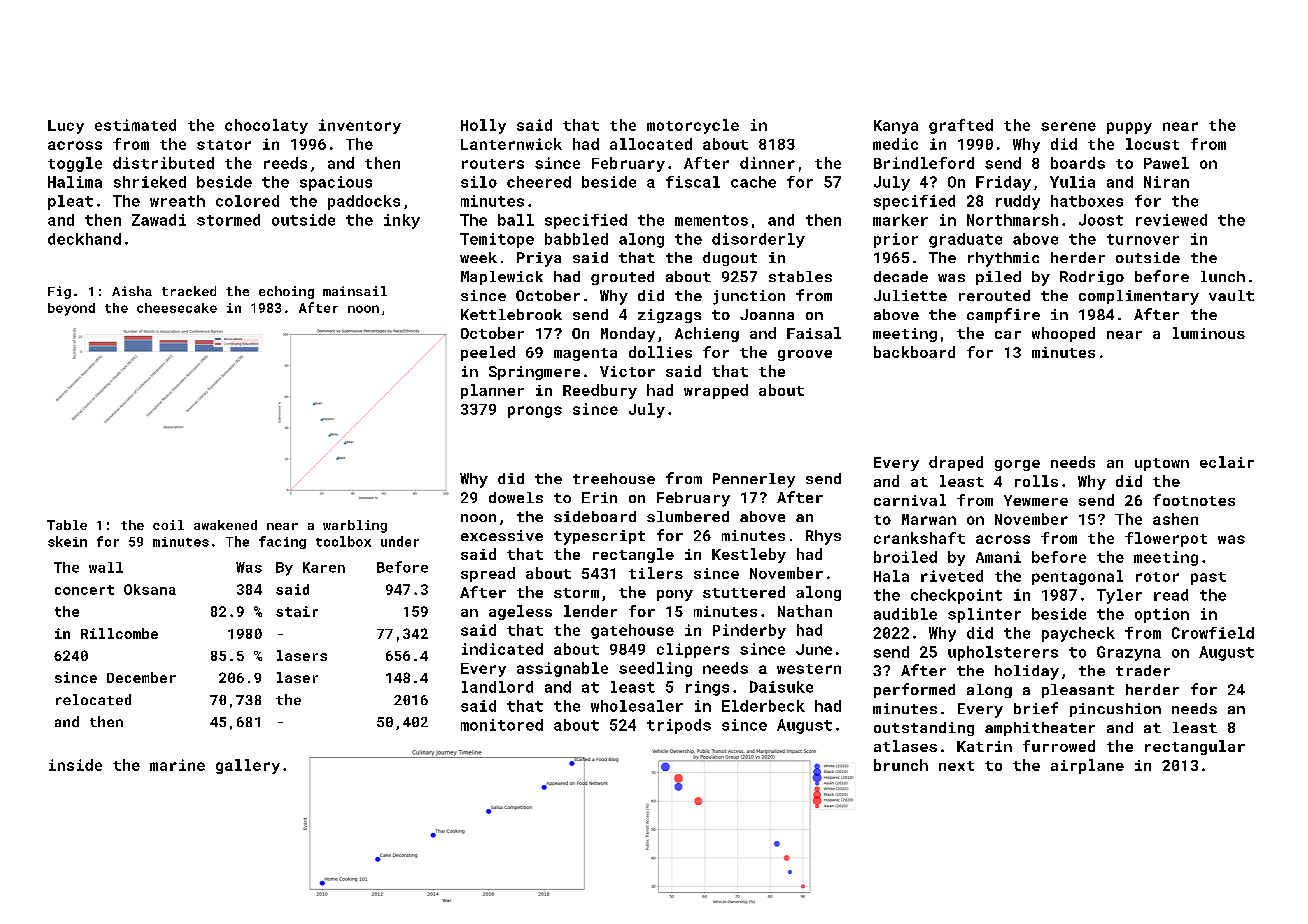 The width and height of the screenshot is (1308, 924). Describe the element at coordinates (744, 592) in the screenshot. I see `stuttered` at that location.
